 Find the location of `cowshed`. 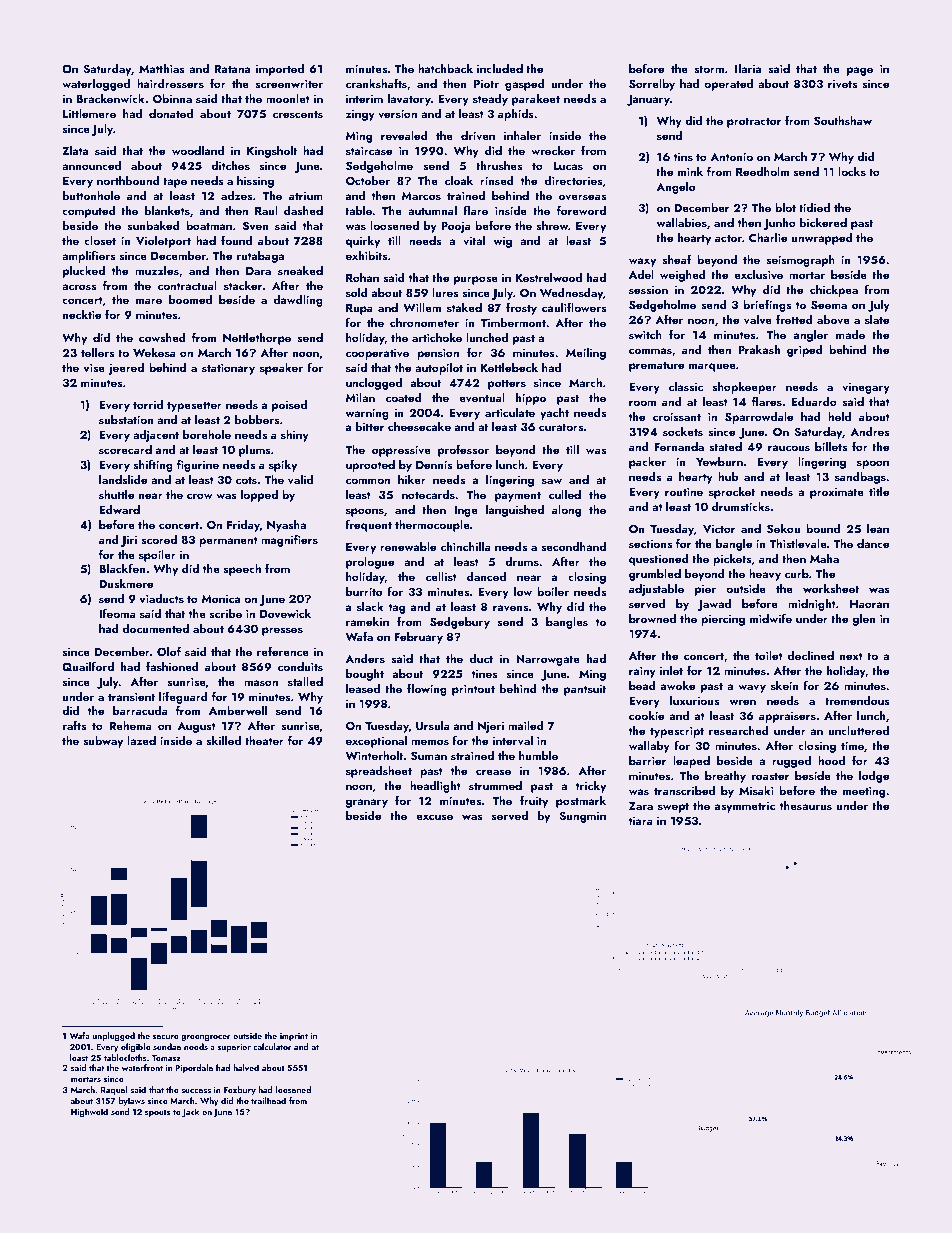

cowshed is located at coordinates (162, 337).
